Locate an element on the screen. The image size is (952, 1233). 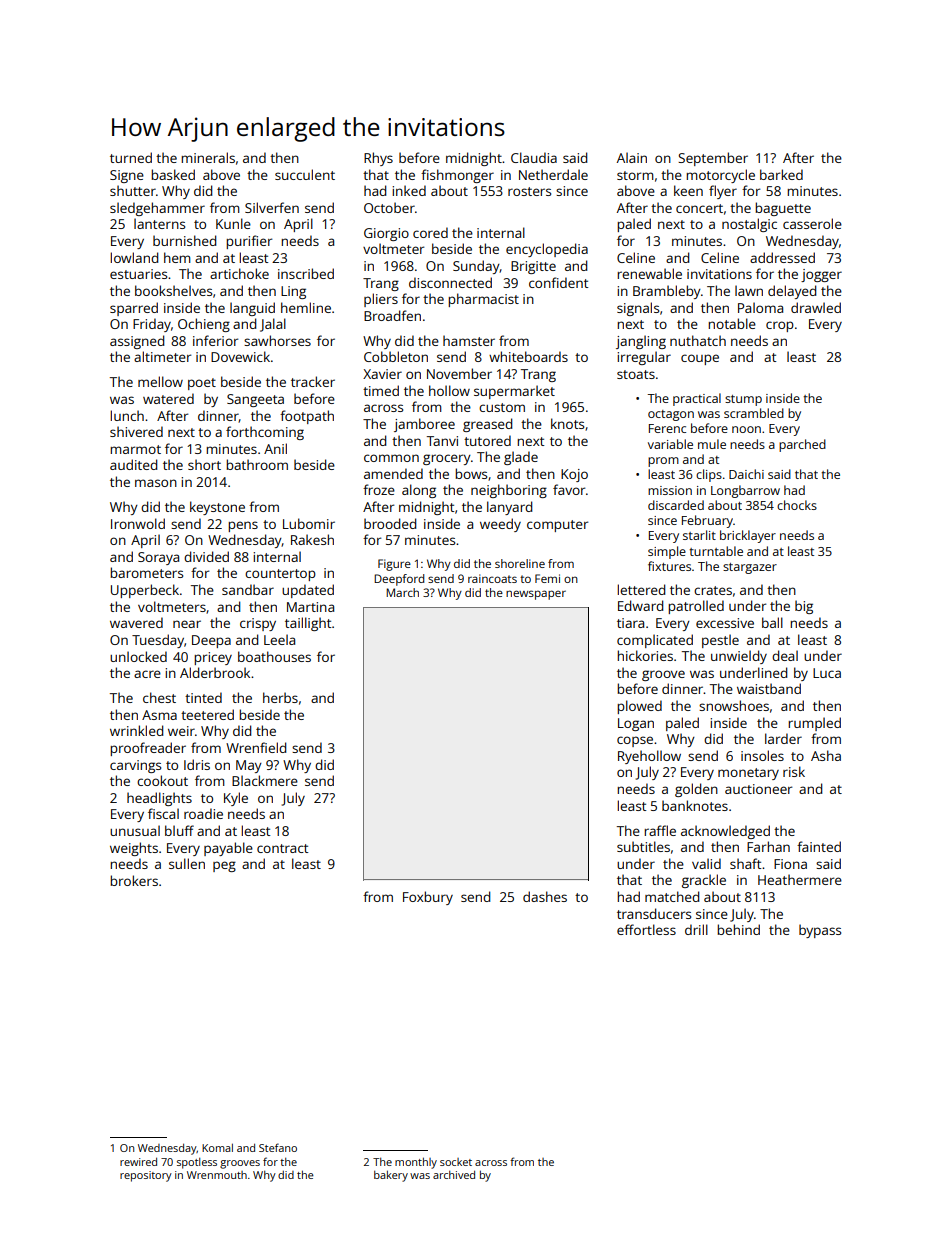
bakery is located at coordinates (391, 1176).
